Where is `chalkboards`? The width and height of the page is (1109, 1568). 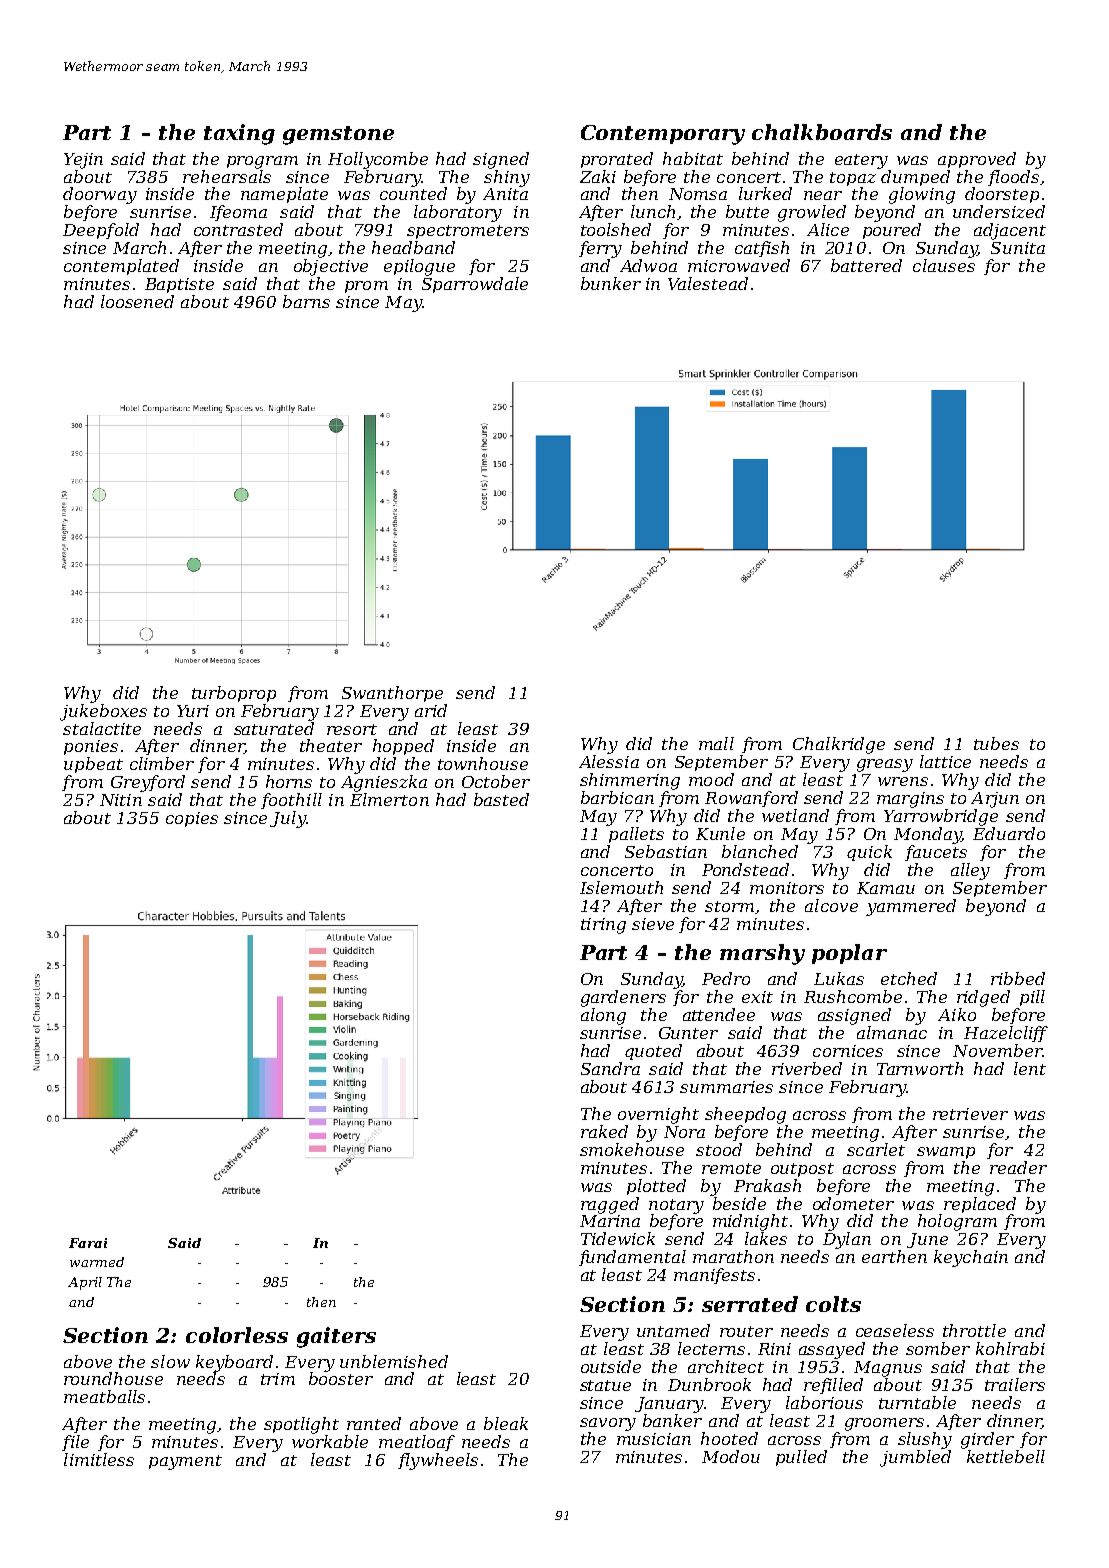
chalkboards is located at coordinates (822, 132).
